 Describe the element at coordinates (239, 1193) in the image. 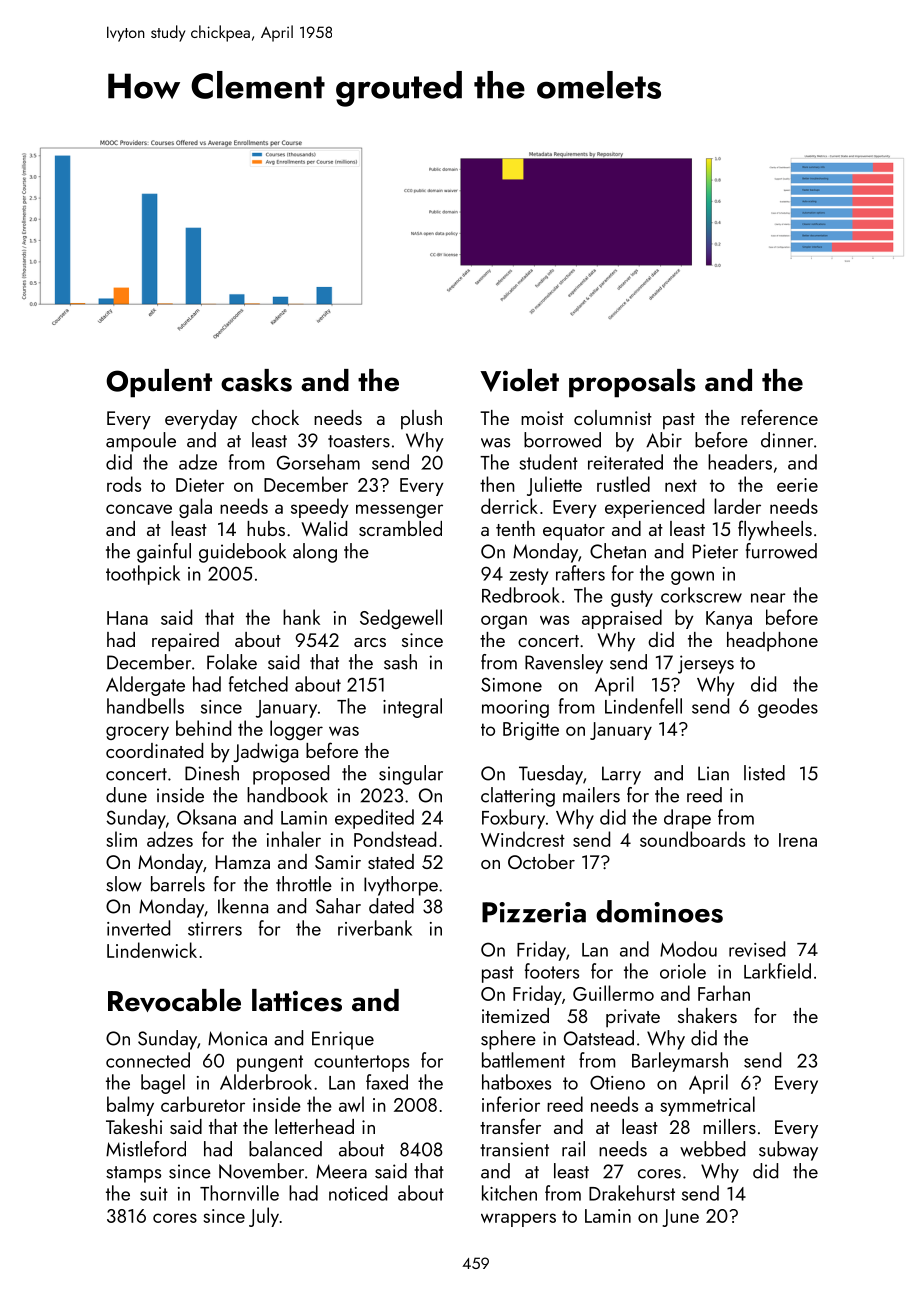

I see `Thornville` at that location.
